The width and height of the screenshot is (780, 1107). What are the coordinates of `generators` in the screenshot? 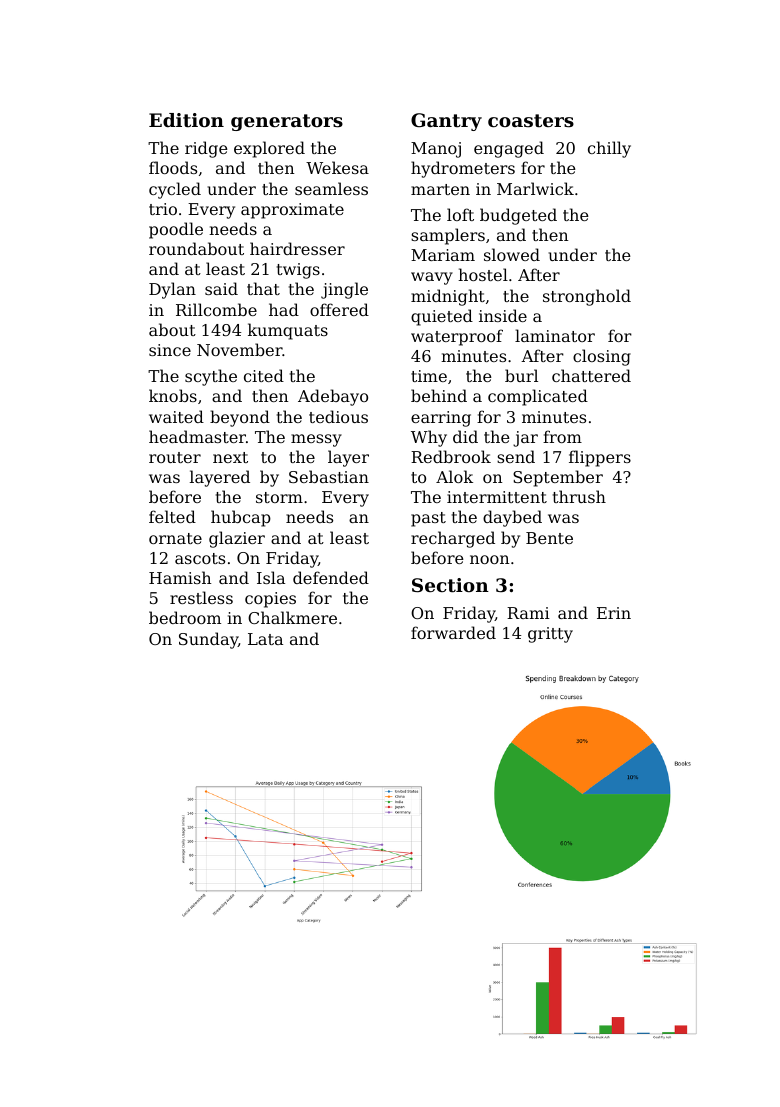 It's located at (287, 122).
